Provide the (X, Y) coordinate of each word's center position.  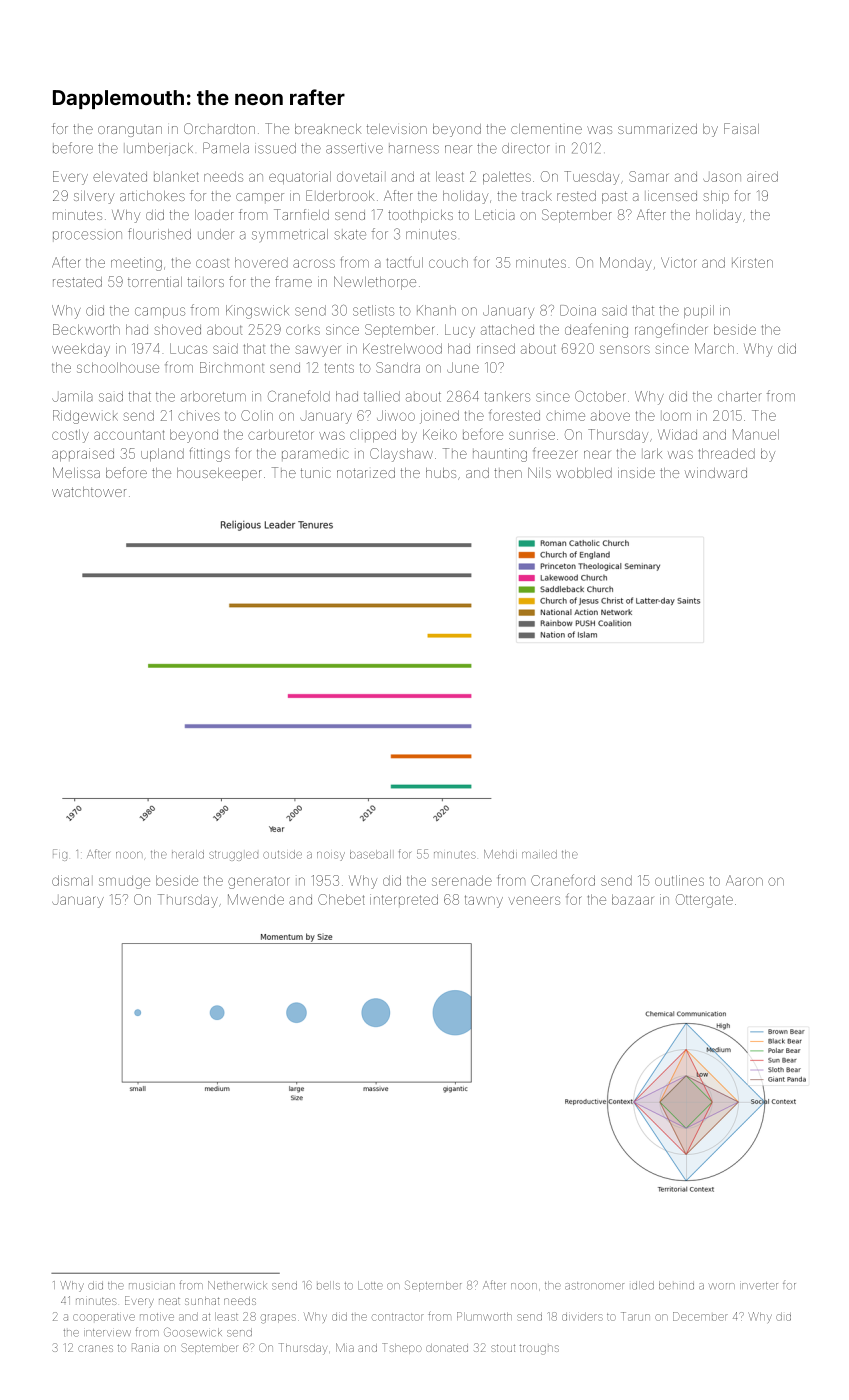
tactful (405, 262)
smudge (124, 882)
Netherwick (237, 1285)
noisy (331, 856)
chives (199, 415)
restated (77, 282)
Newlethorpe (375, 283)
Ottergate (704, 901)
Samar (648, 176)
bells (328, 1285)
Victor (679, 262)
